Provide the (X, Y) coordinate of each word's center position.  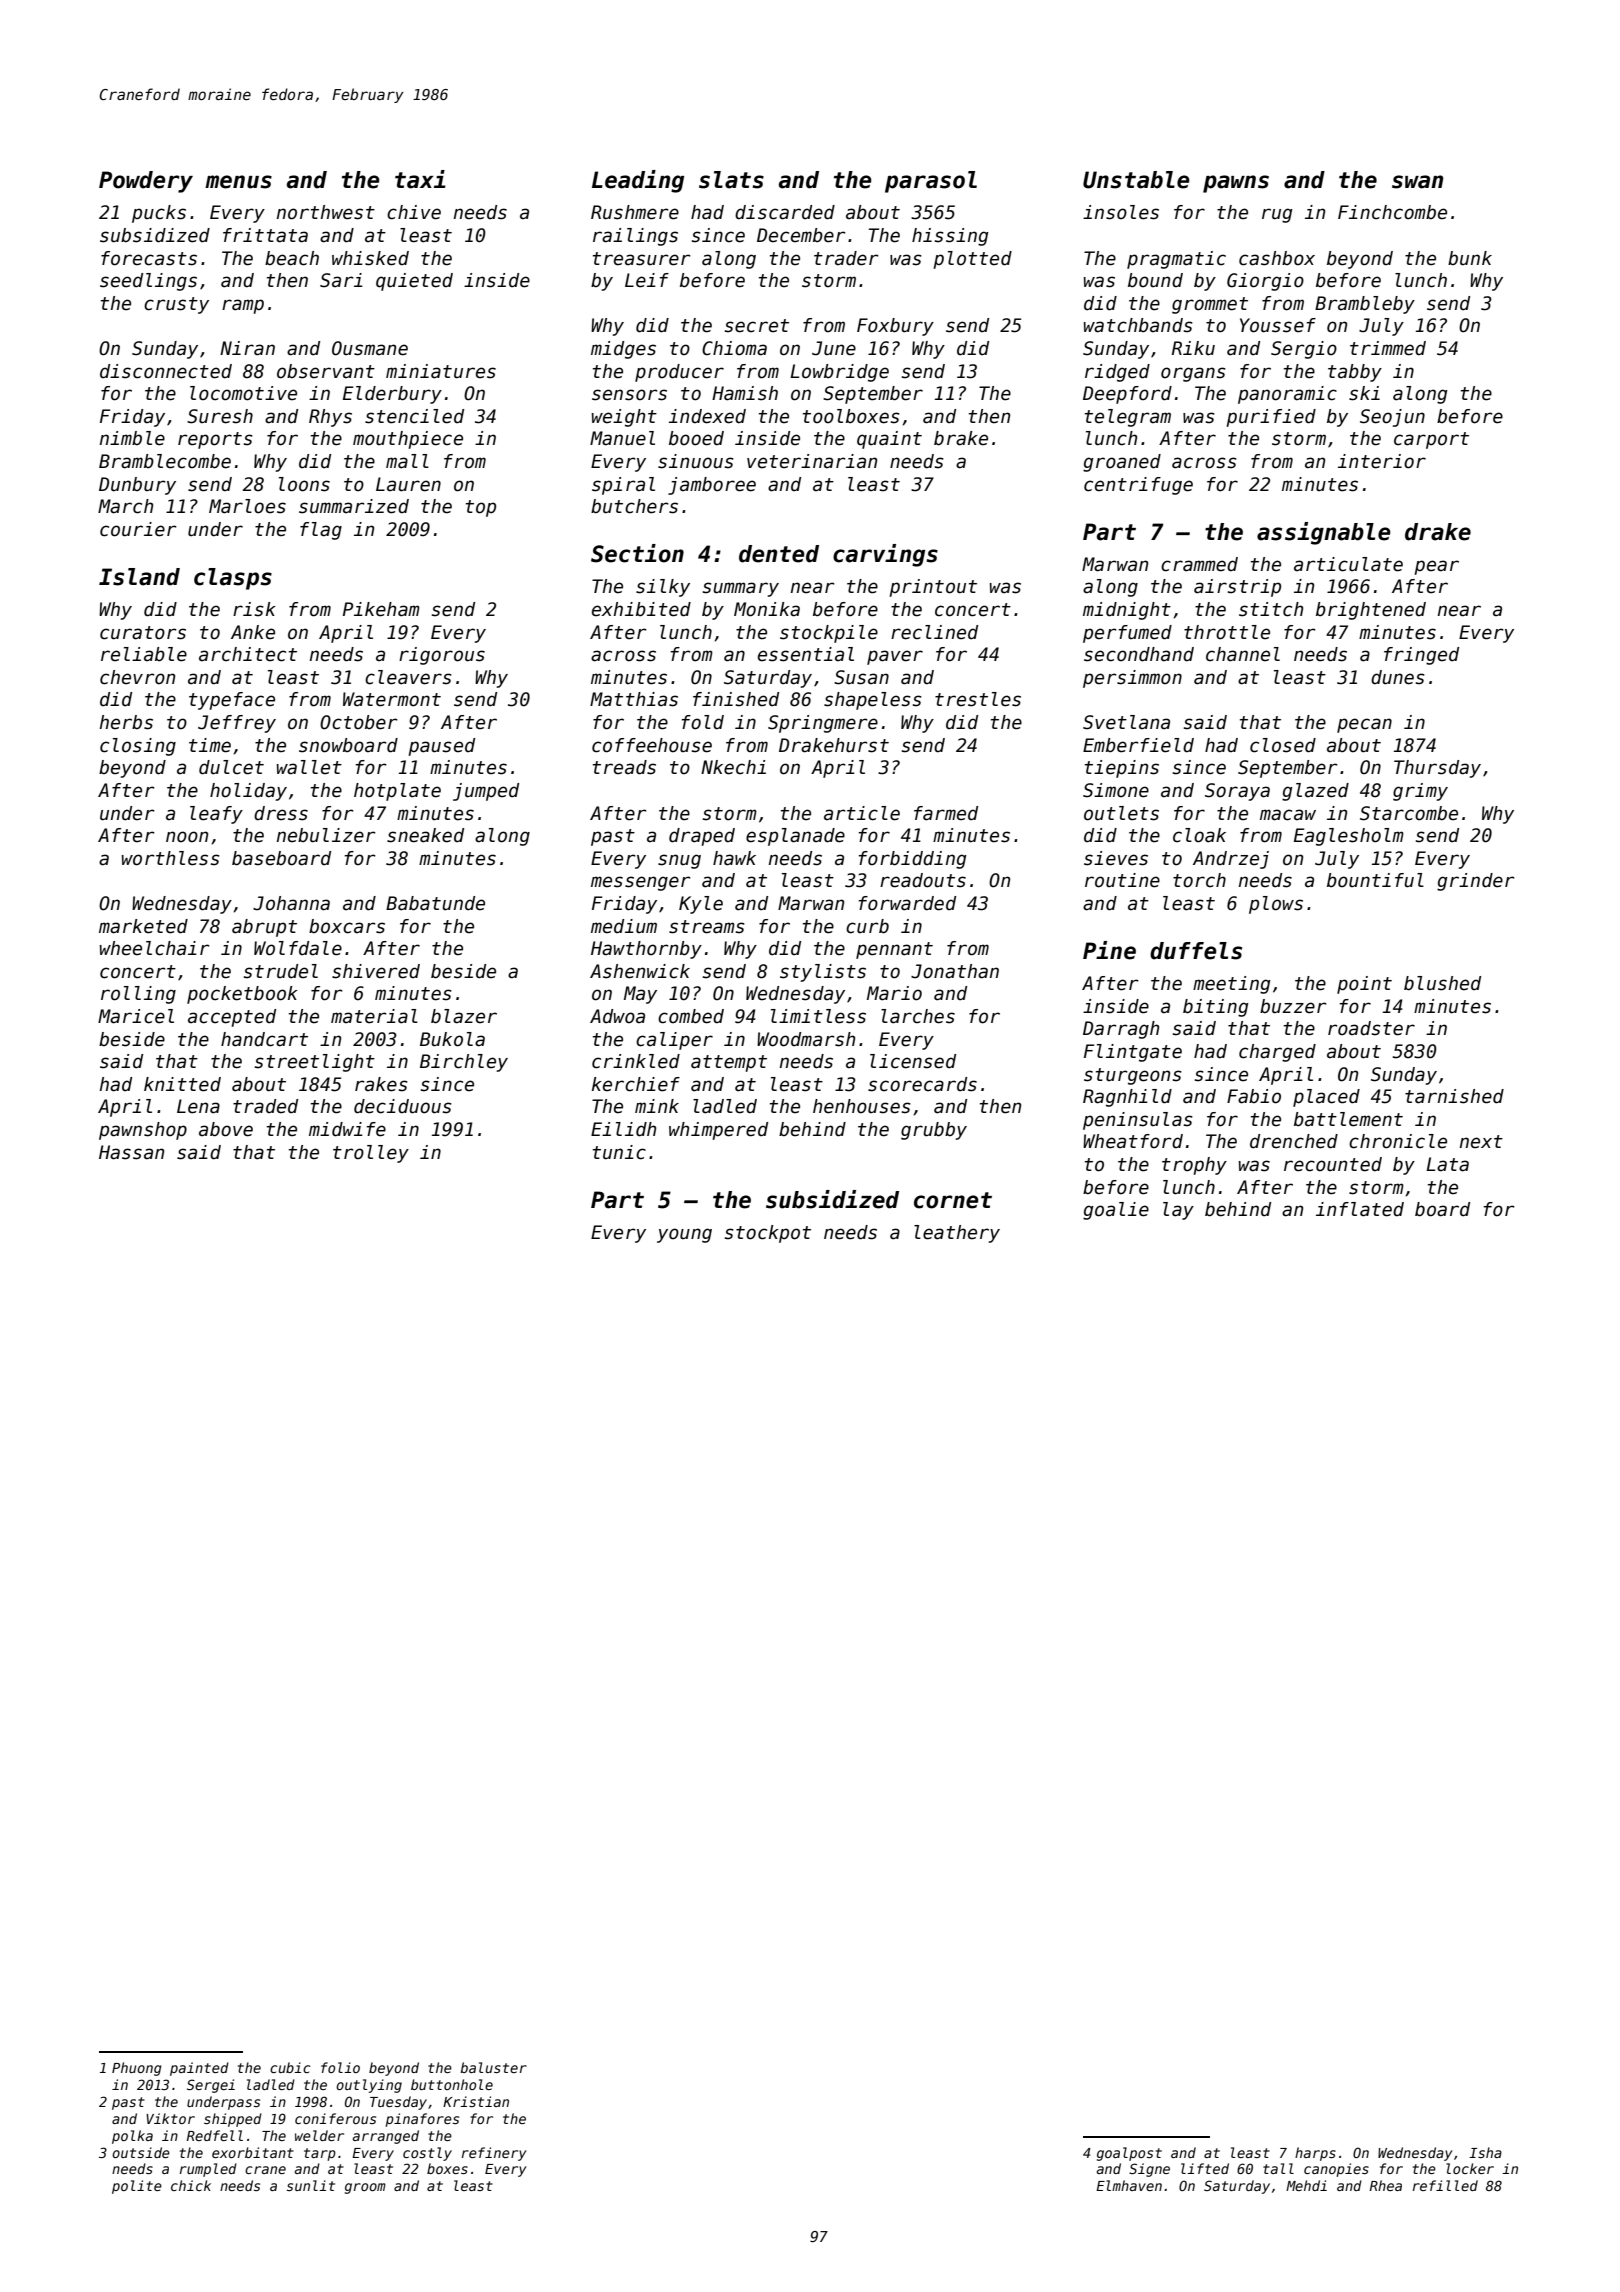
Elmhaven (1129, 2185)
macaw (1288, 815)
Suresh (220, 416)
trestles (978, 699)
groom (365, 2188)
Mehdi (1306, 2185)
